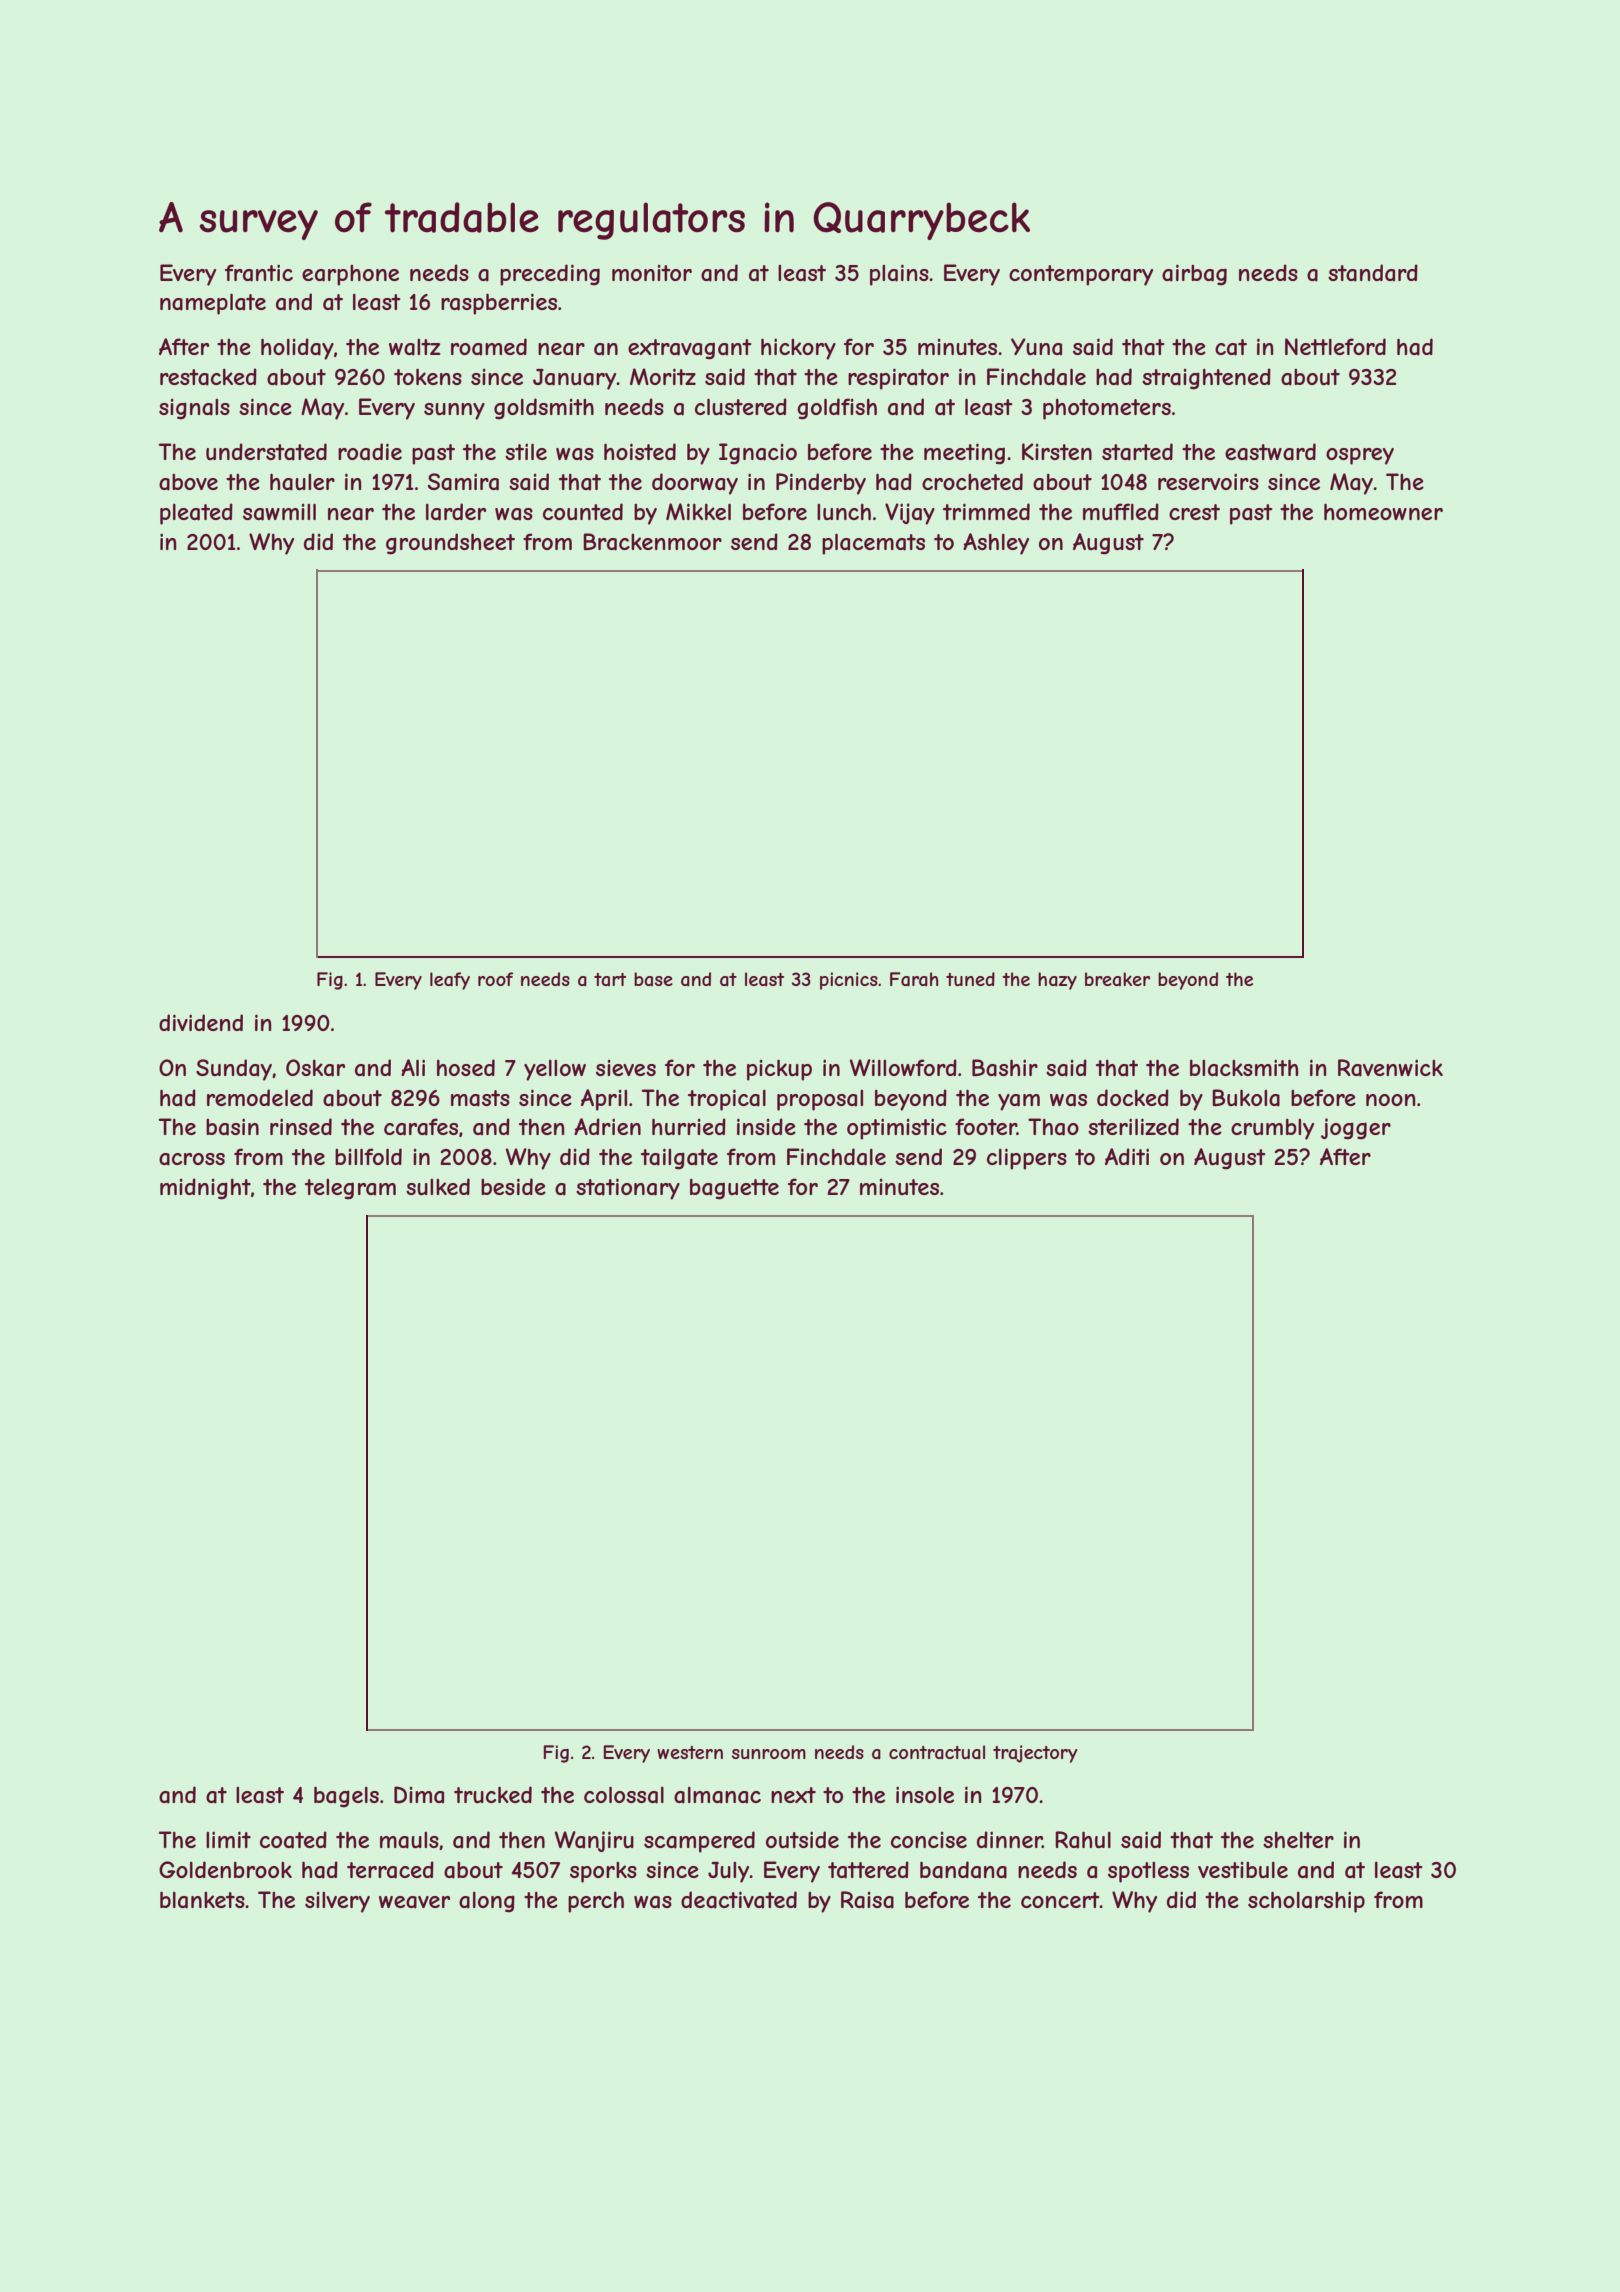 Image resolution: width=1620 pixels, height=2292 pixels. Describe the element at coordinates (741, 406) in the document. I see `clustered` at that location.
